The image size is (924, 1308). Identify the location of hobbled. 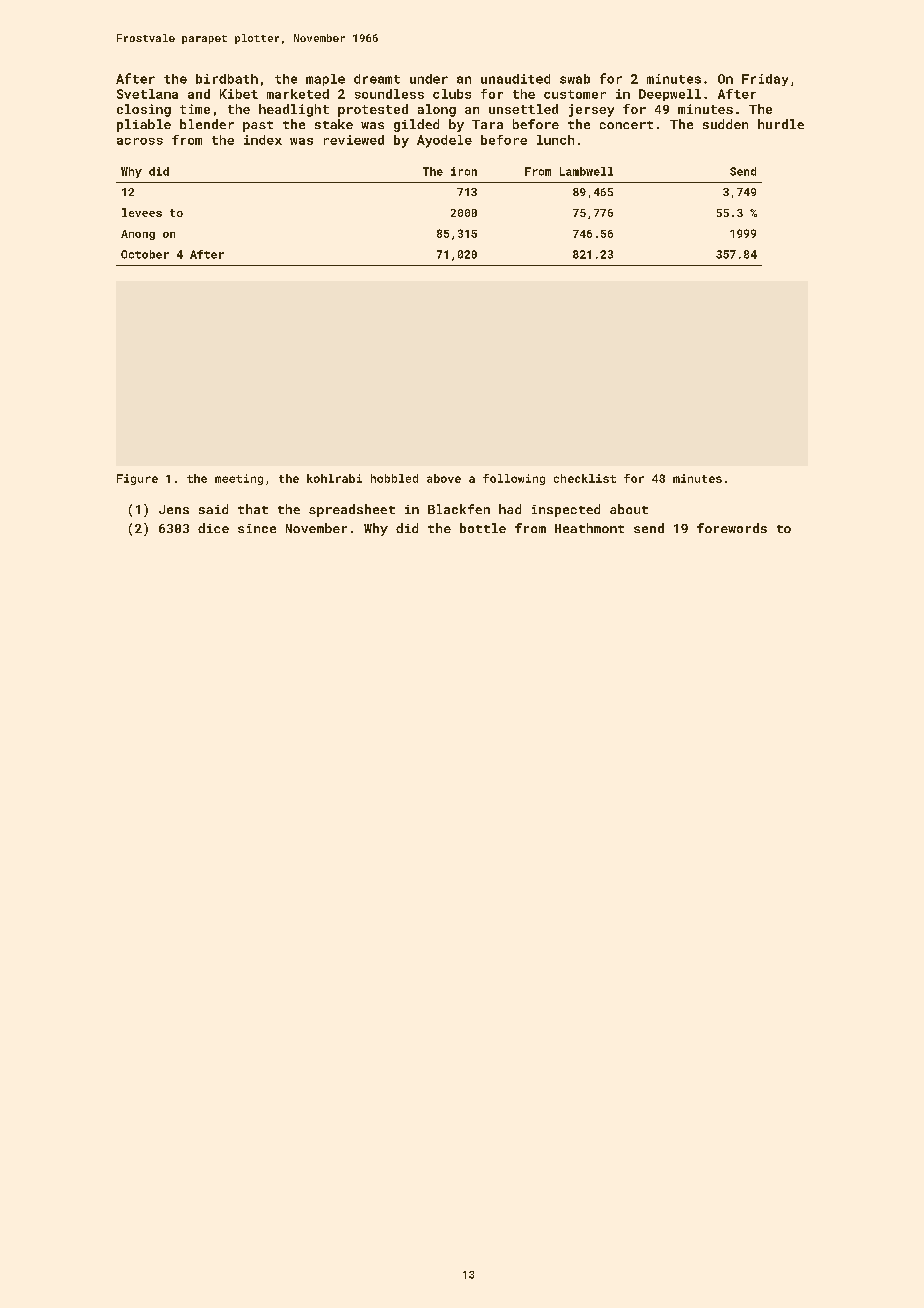
(394, 478).
